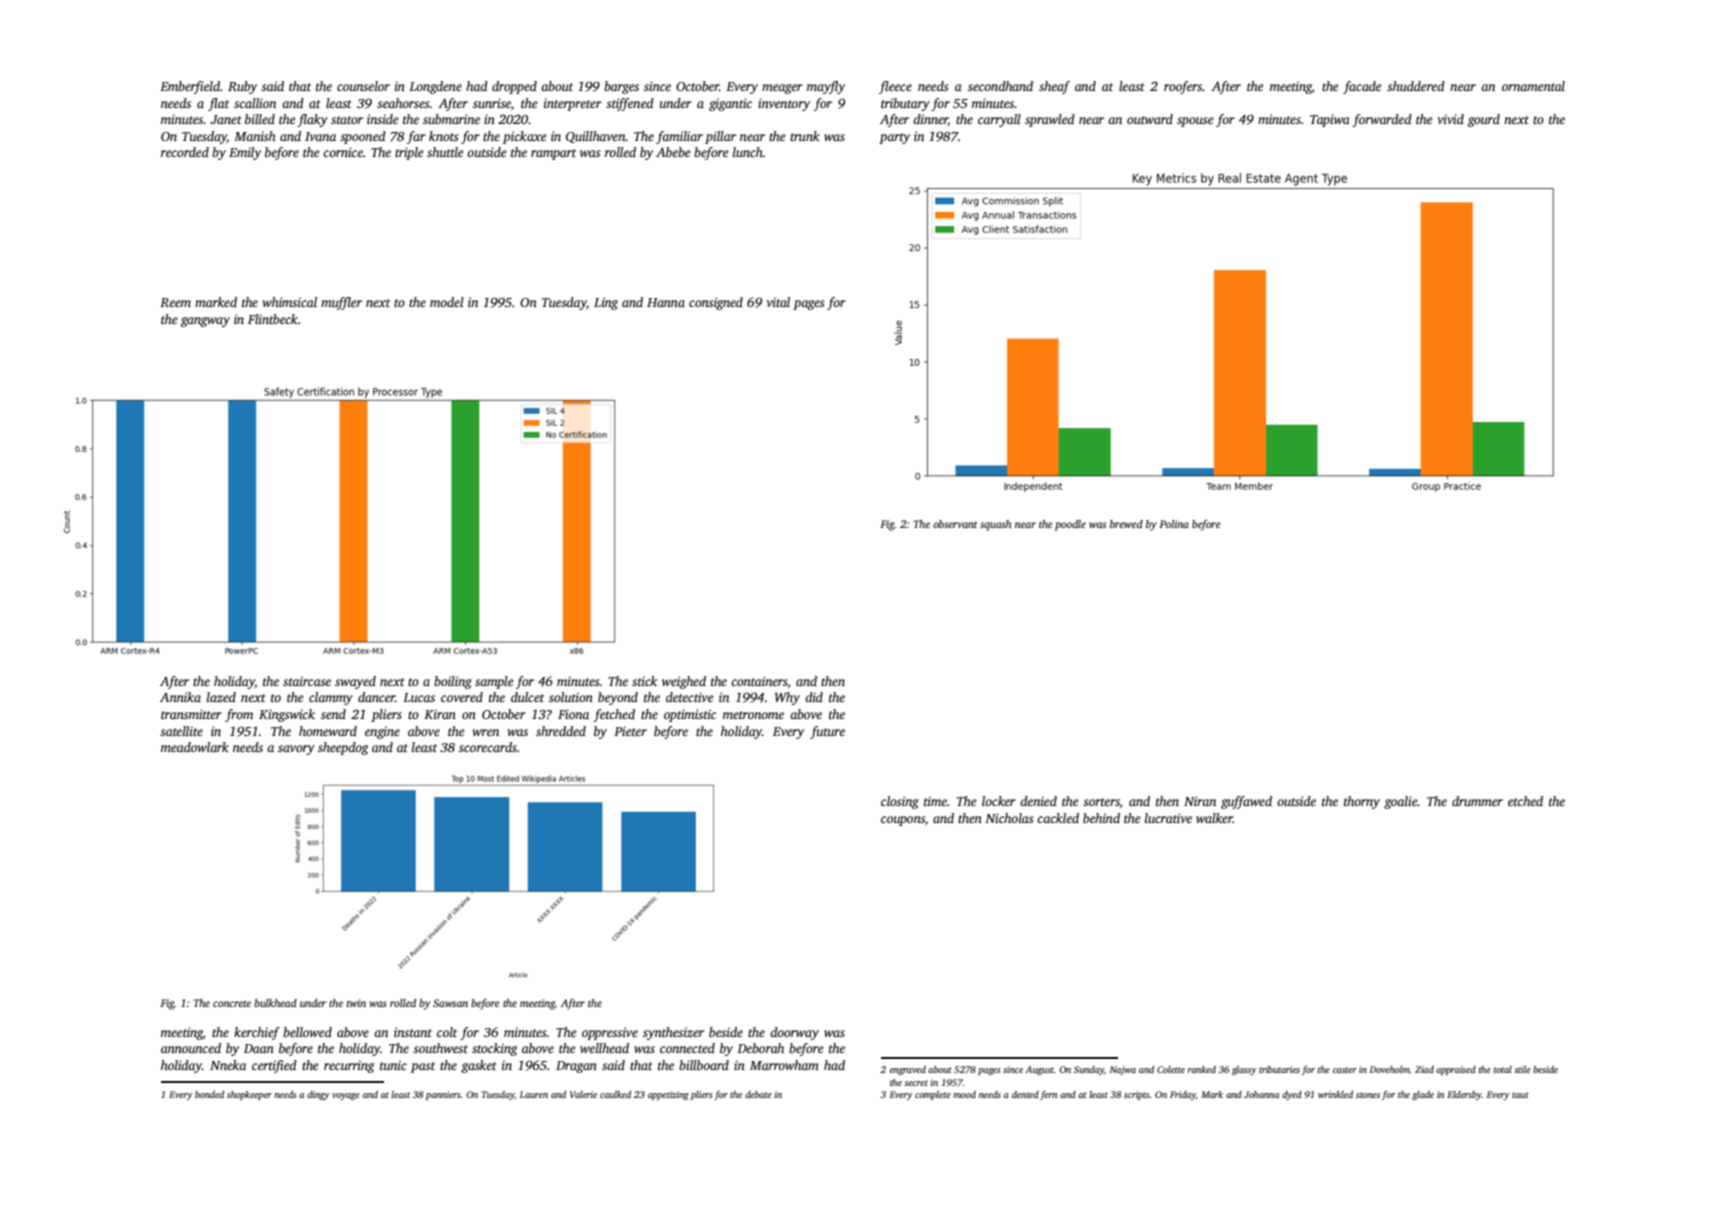  What do you see at coordinates (760, 1048) in the image?
I see `Deborah` at bounding box center [760, 1048].
